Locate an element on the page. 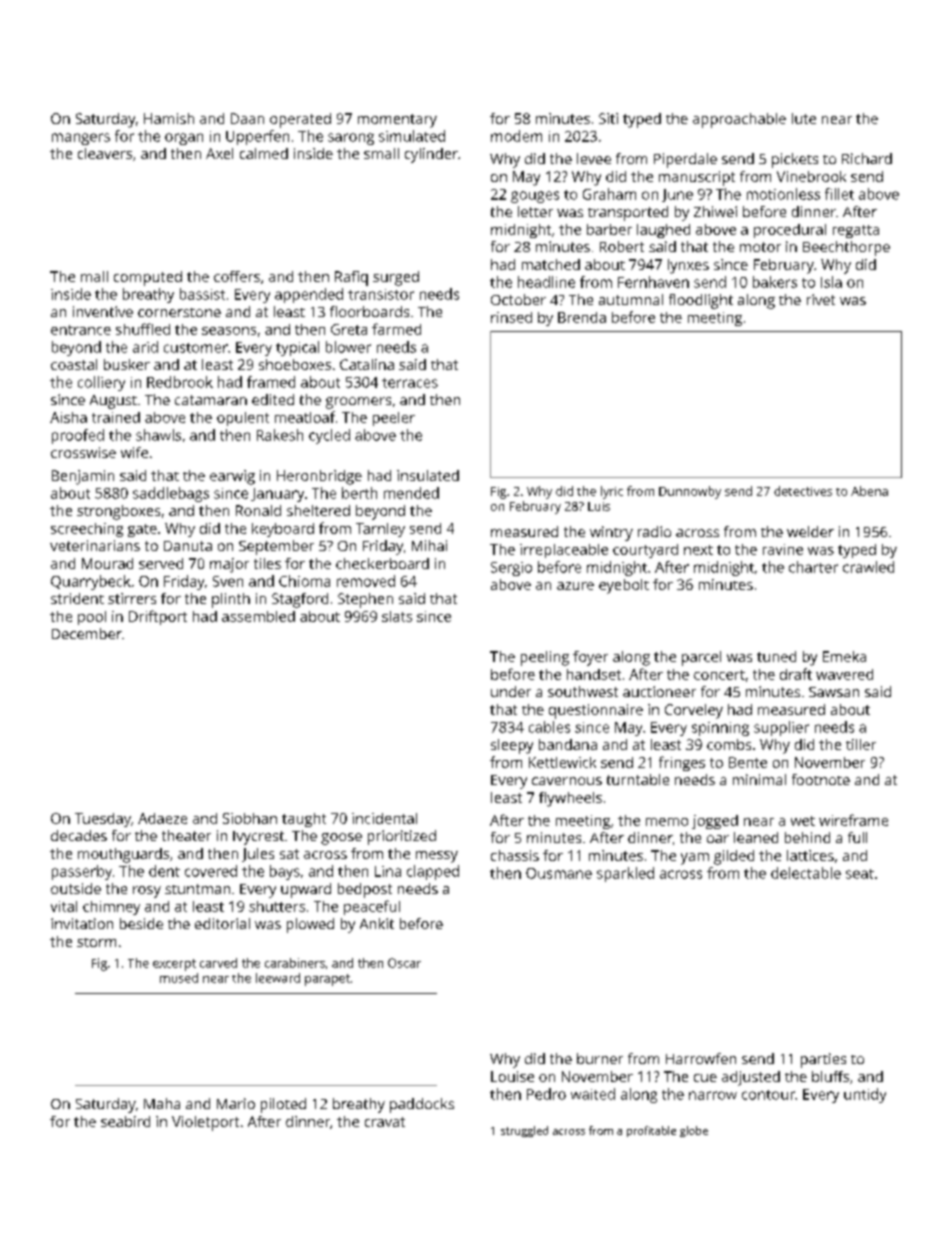 Image resolution: width=952 pixels, height=1233 pixels. rivet is located at coordinates (821, 299).
